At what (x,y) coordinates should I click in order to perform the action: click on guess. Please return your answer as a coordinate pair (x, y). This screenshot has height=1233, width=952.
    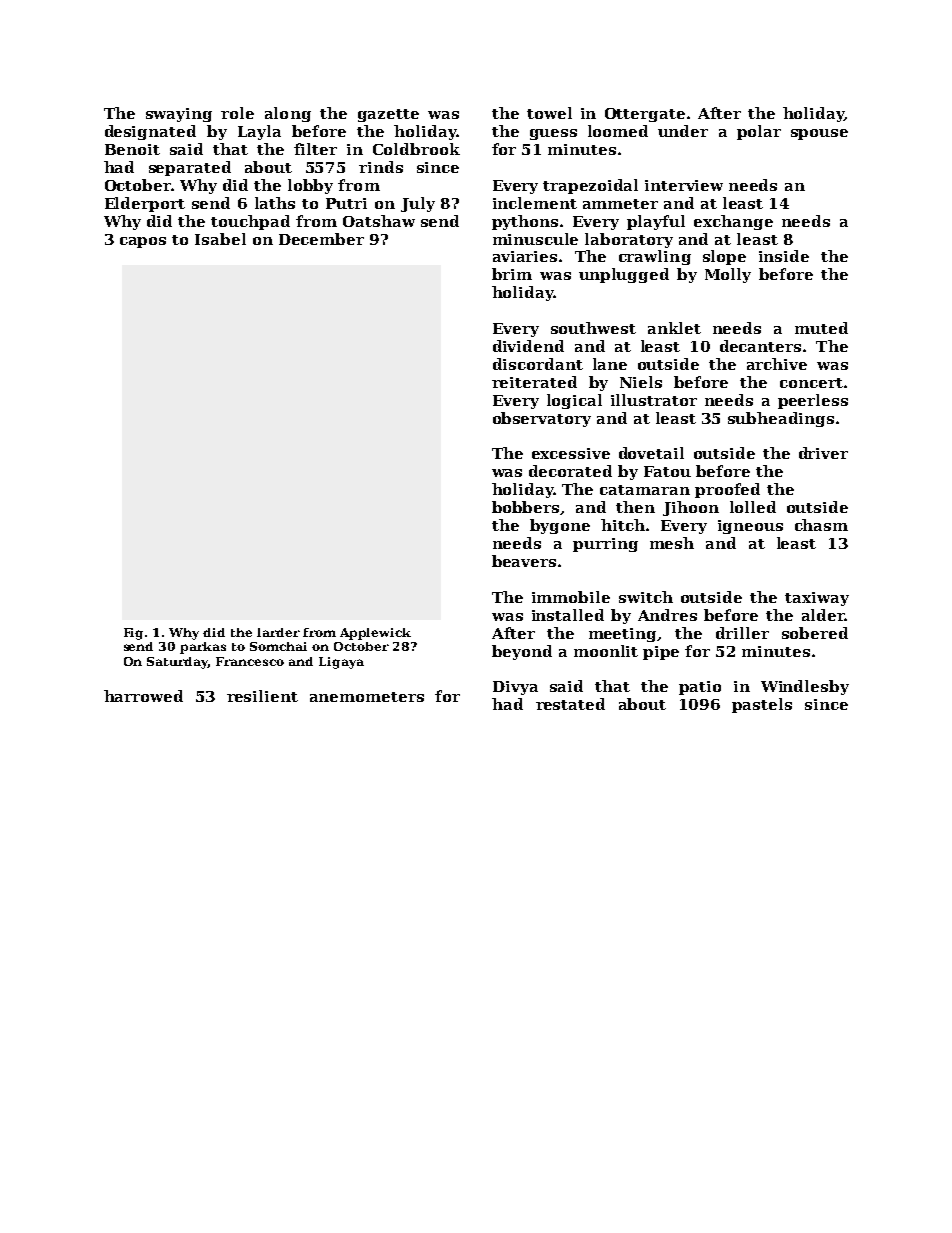
    Looking at the image, I should click on (553, 134).
